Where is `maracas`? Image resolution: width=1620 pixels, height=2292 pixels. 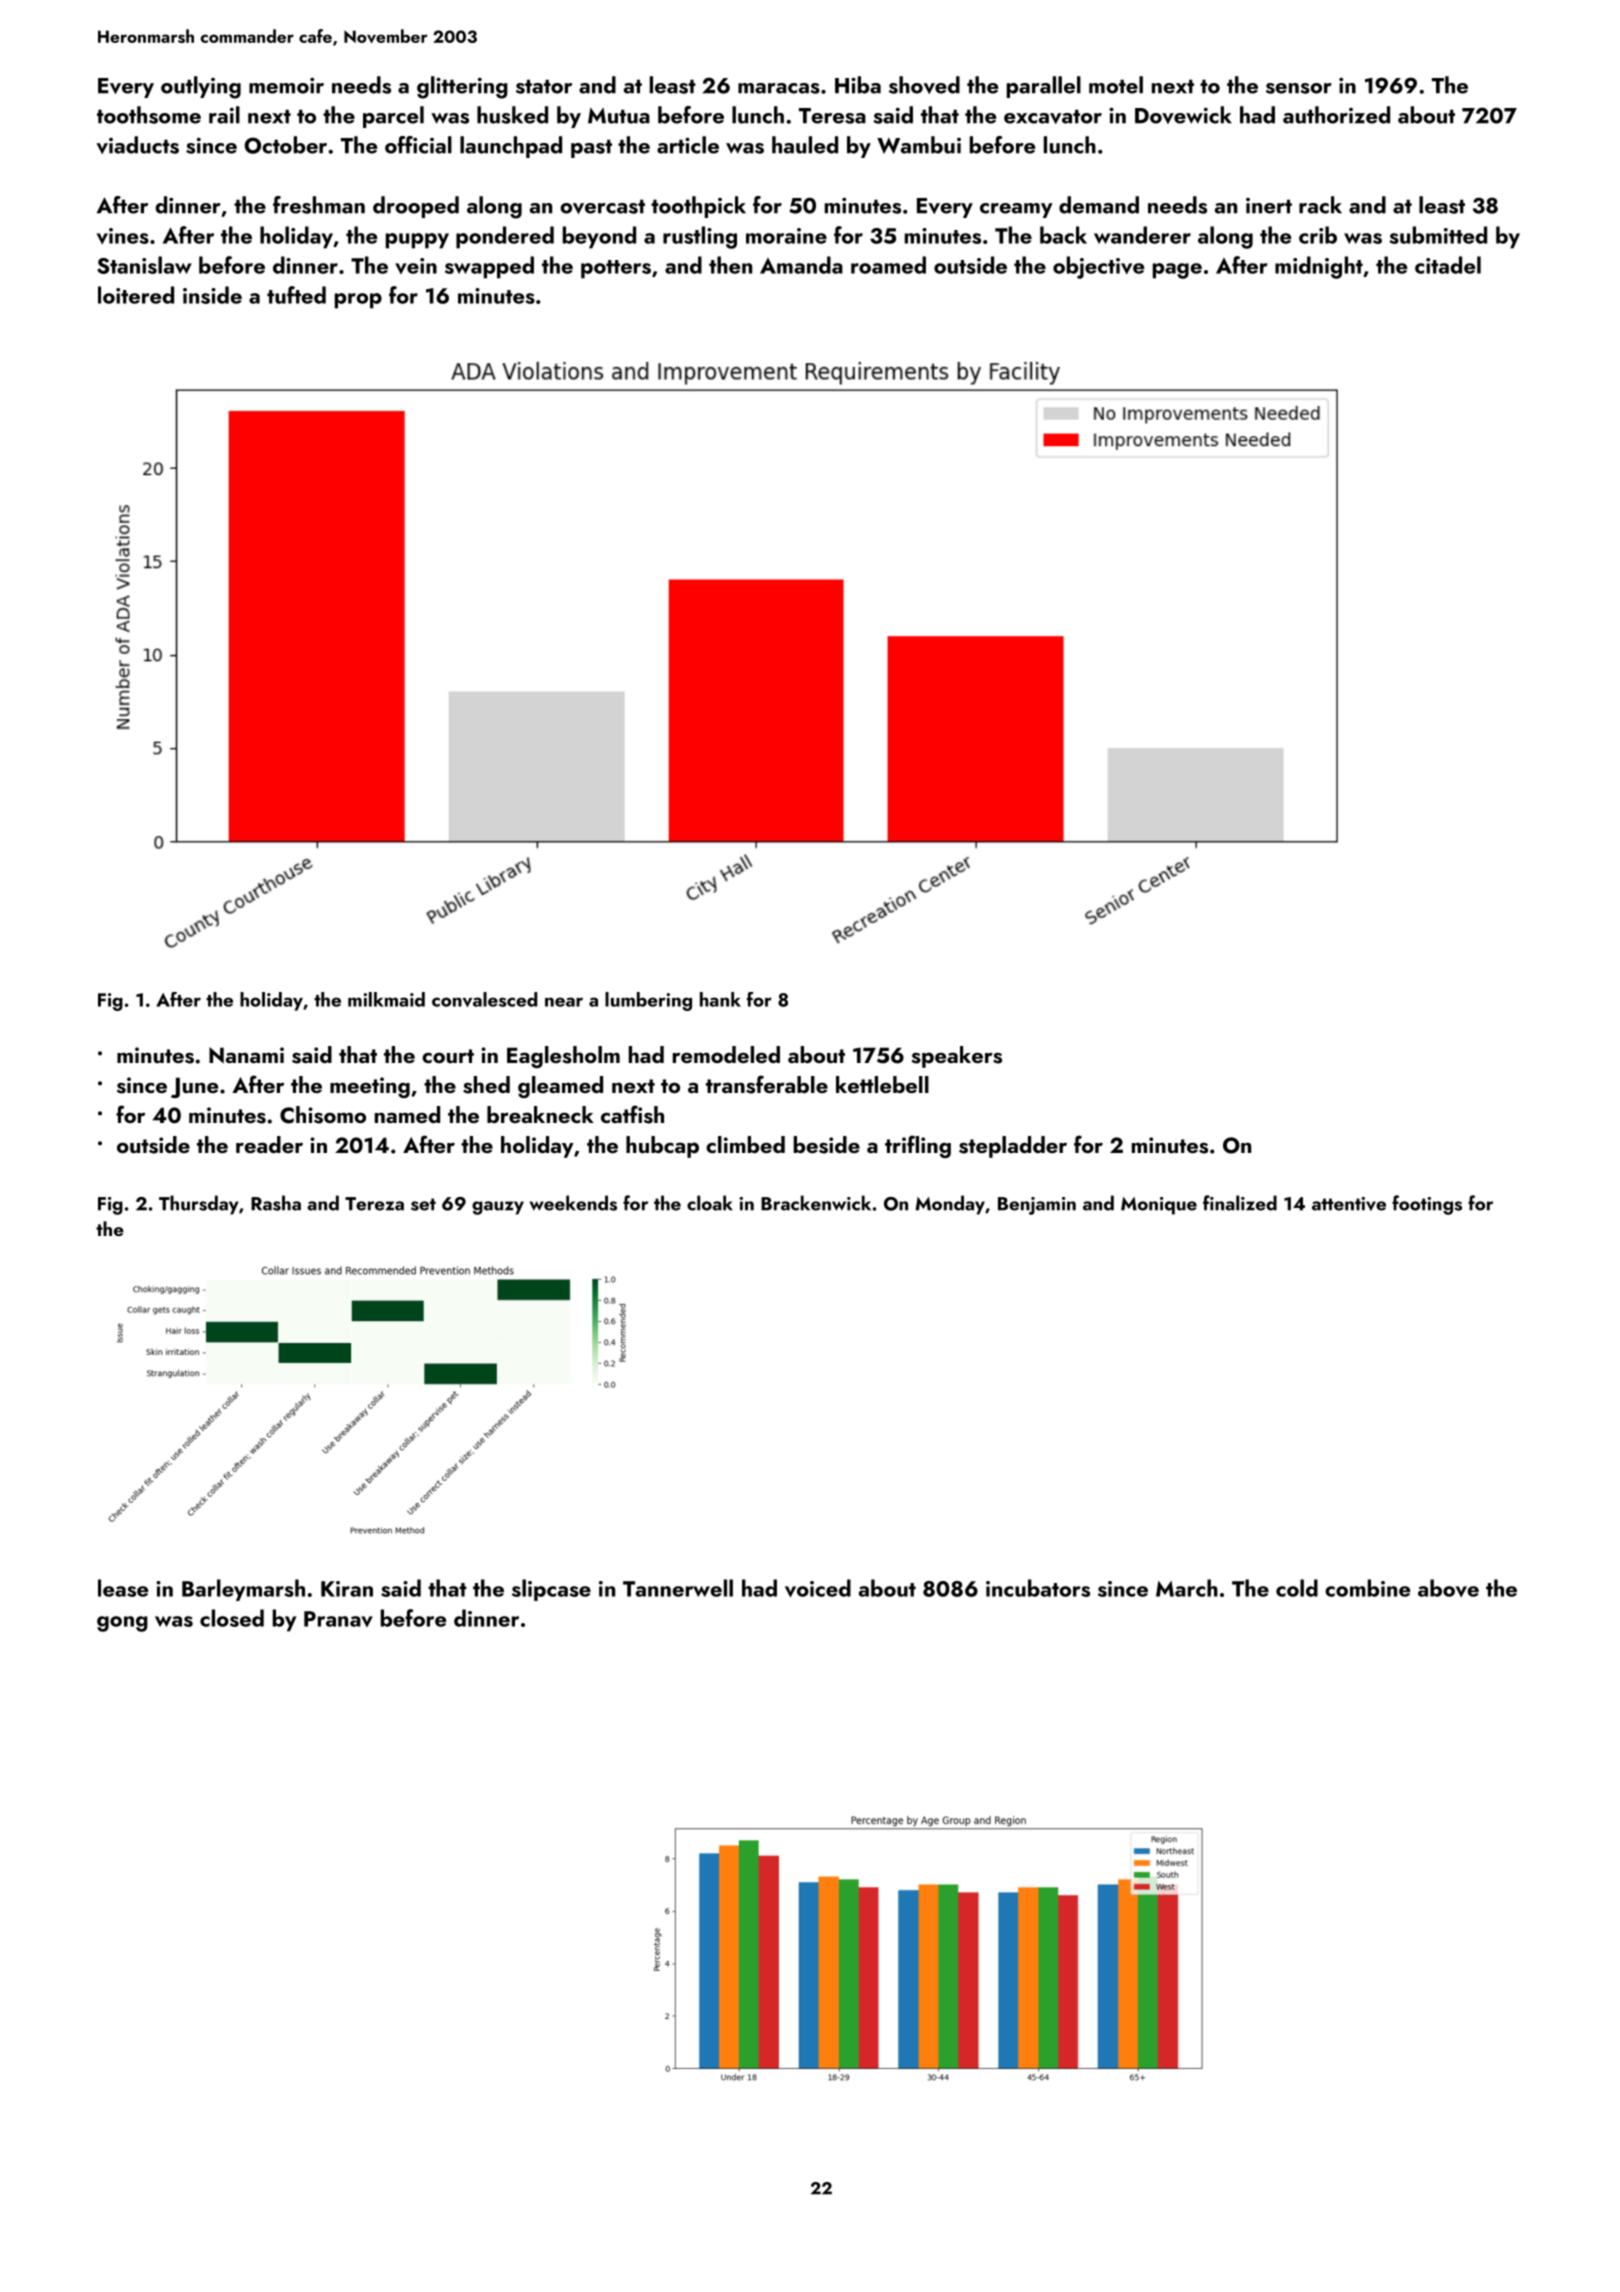 maracas is located at coordinates (779, 88).
